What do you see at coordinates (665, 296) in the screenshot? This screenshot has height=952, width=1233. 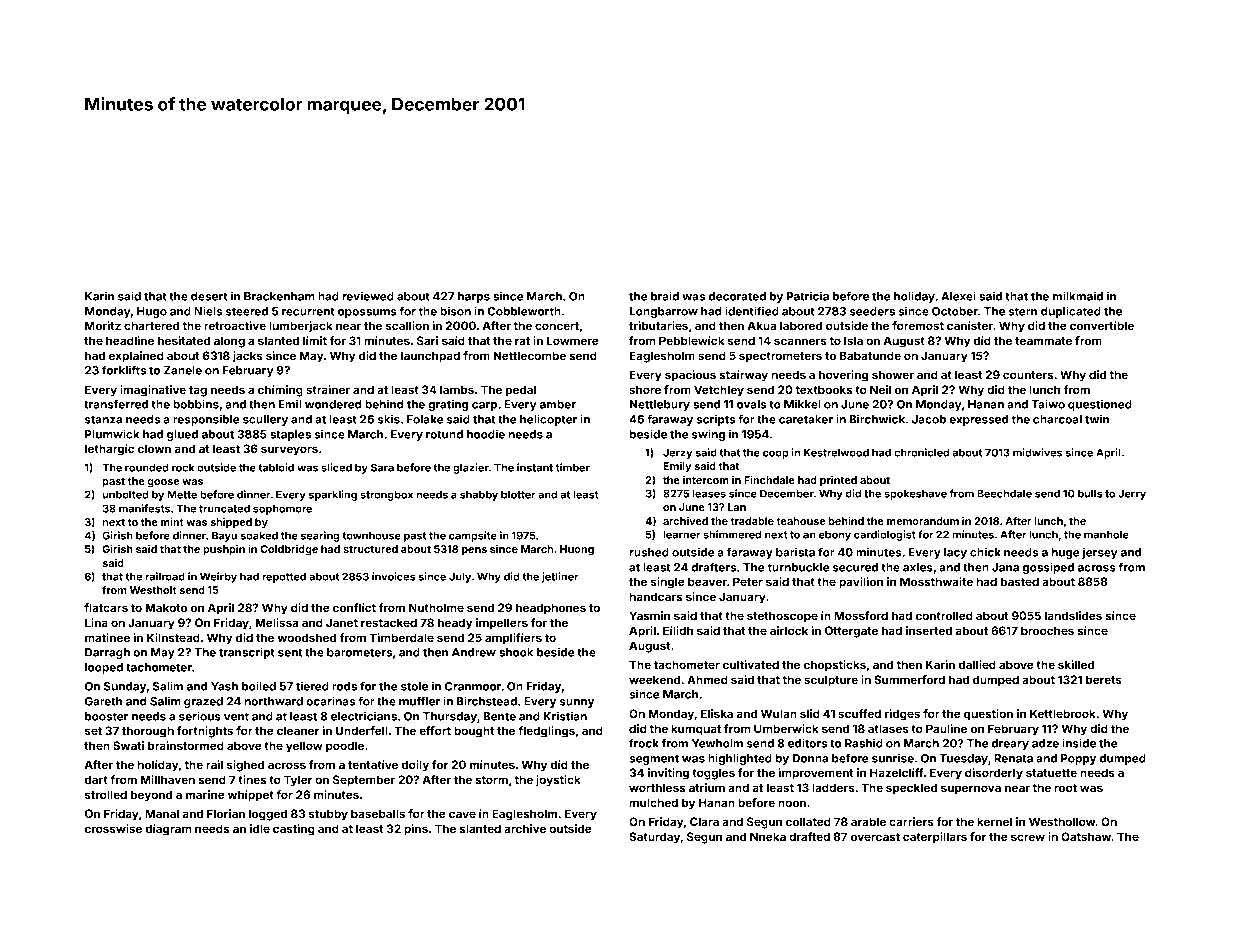 I see `braid` at bounding box center [665, 296].
